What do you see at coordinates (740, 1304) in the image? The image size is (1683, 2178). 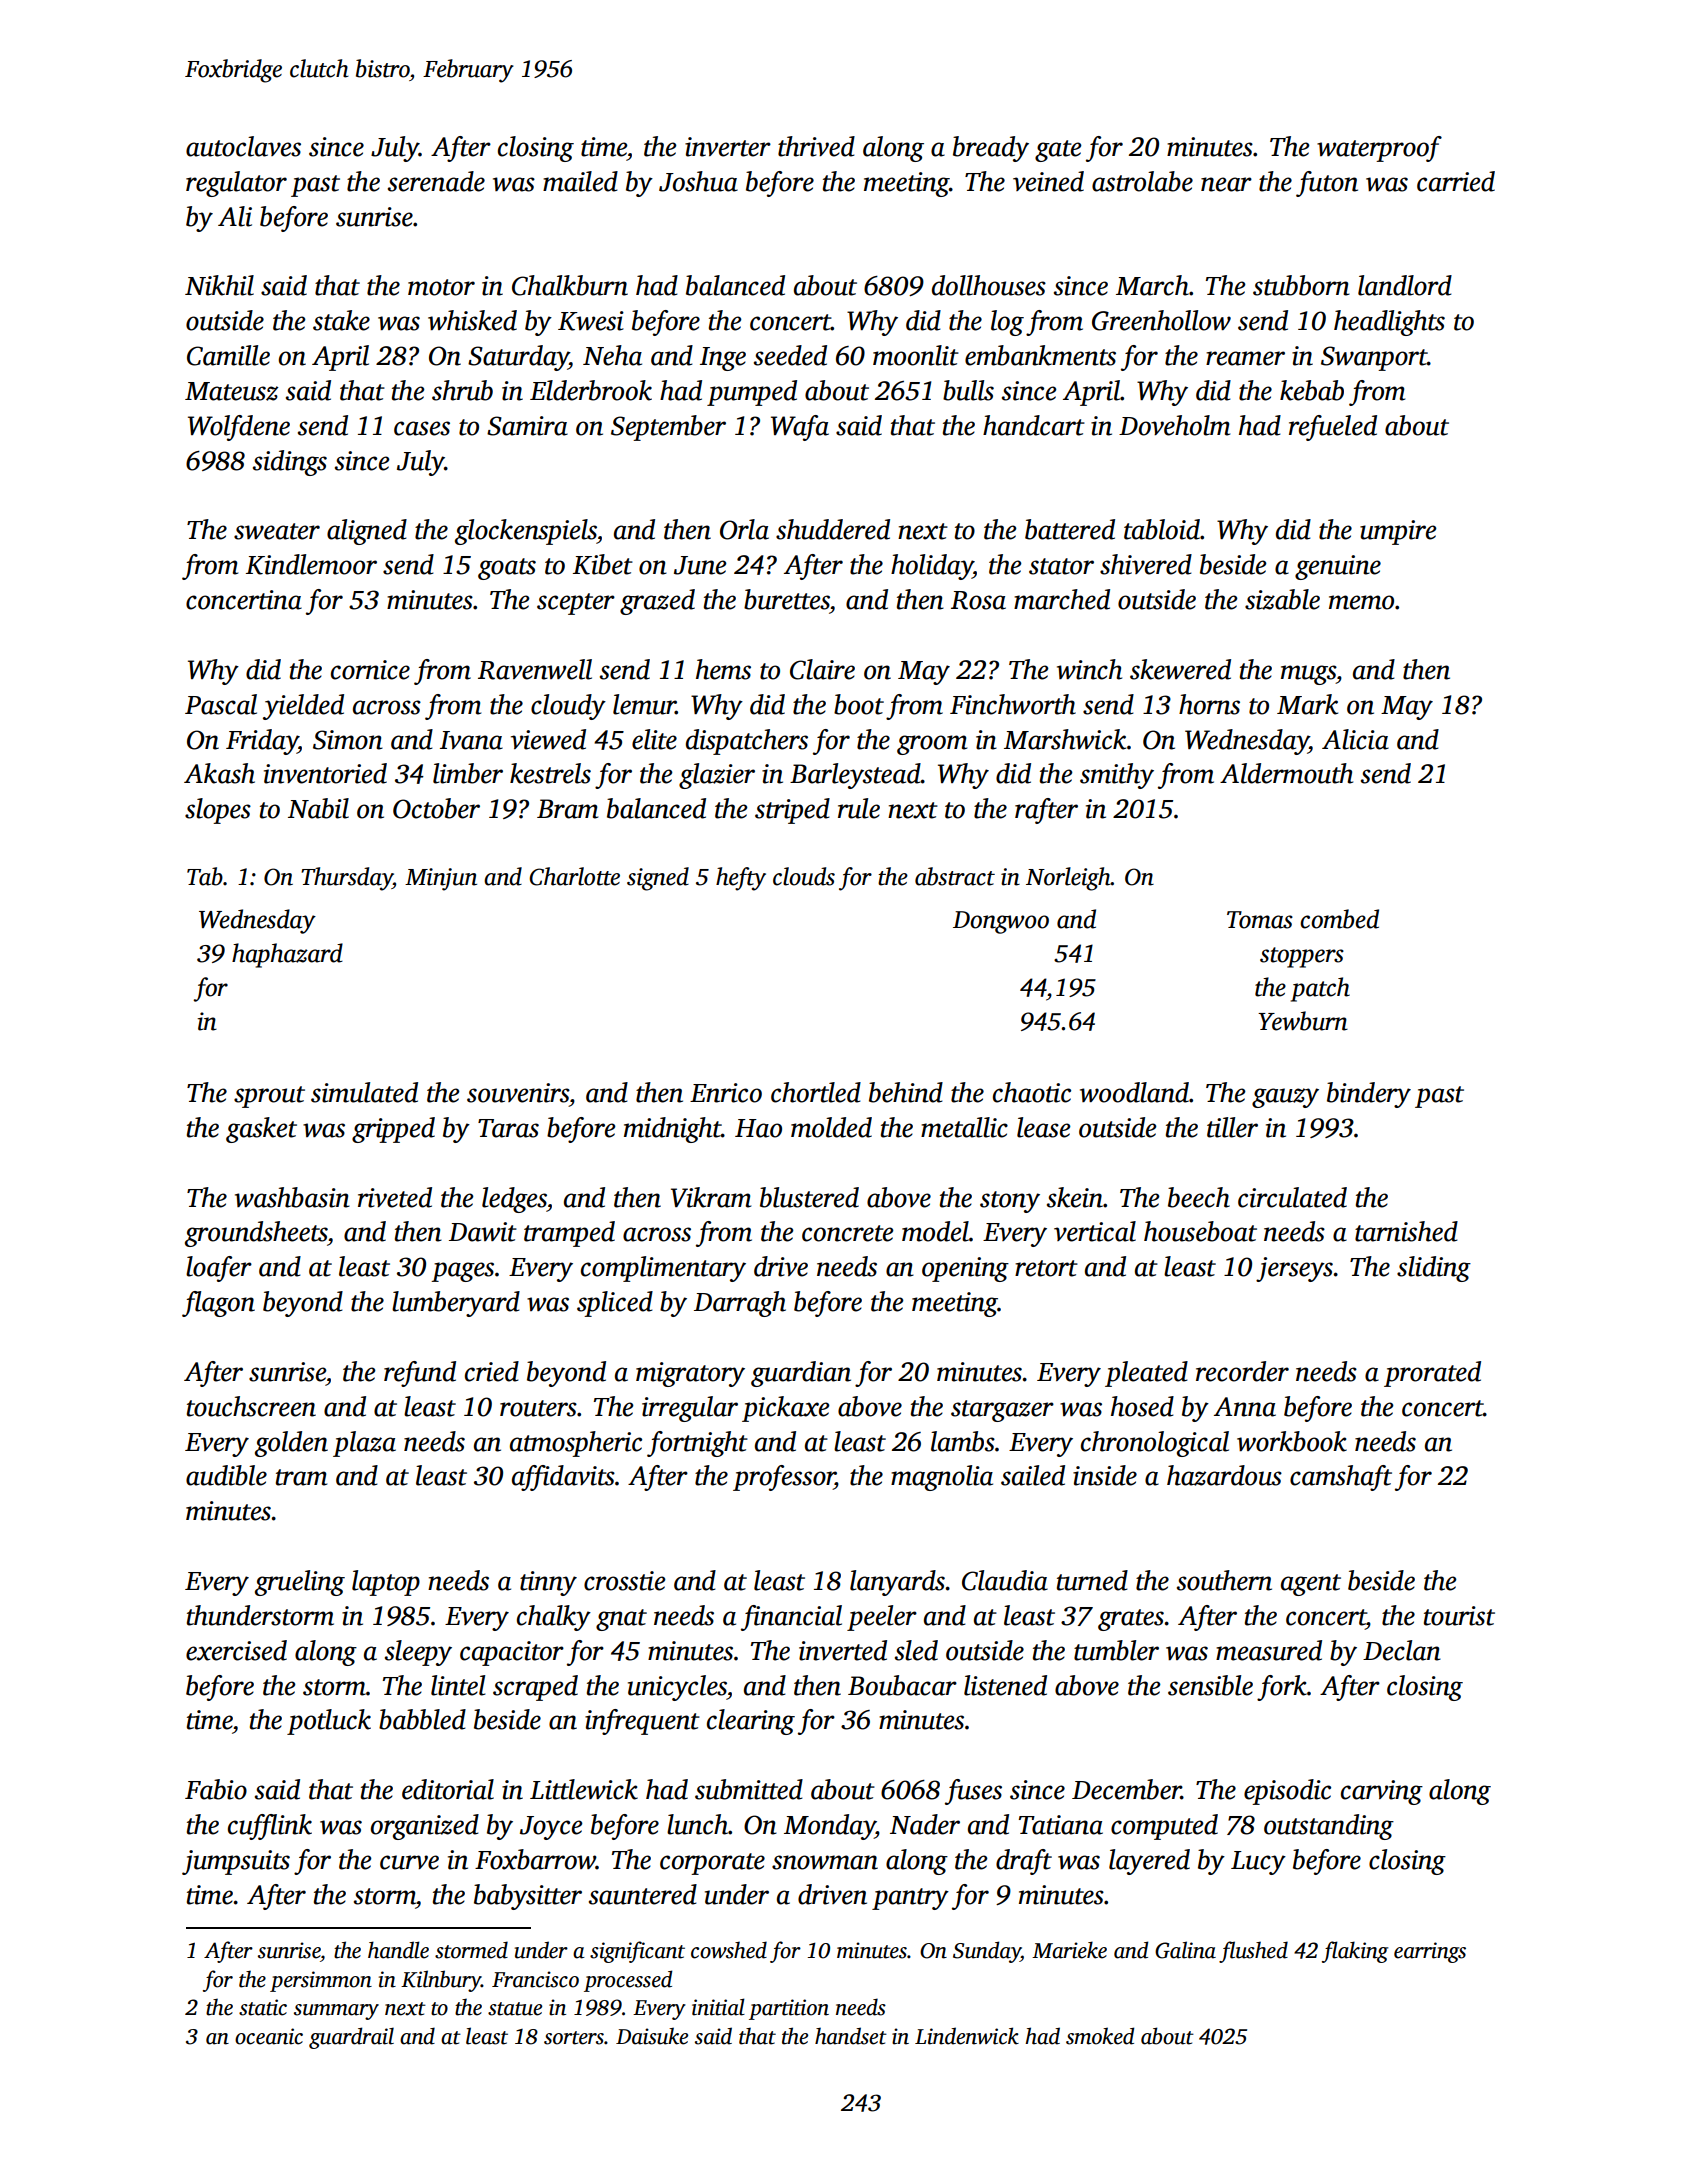 I see `Darragh` at bounding box center [740, 1304].
